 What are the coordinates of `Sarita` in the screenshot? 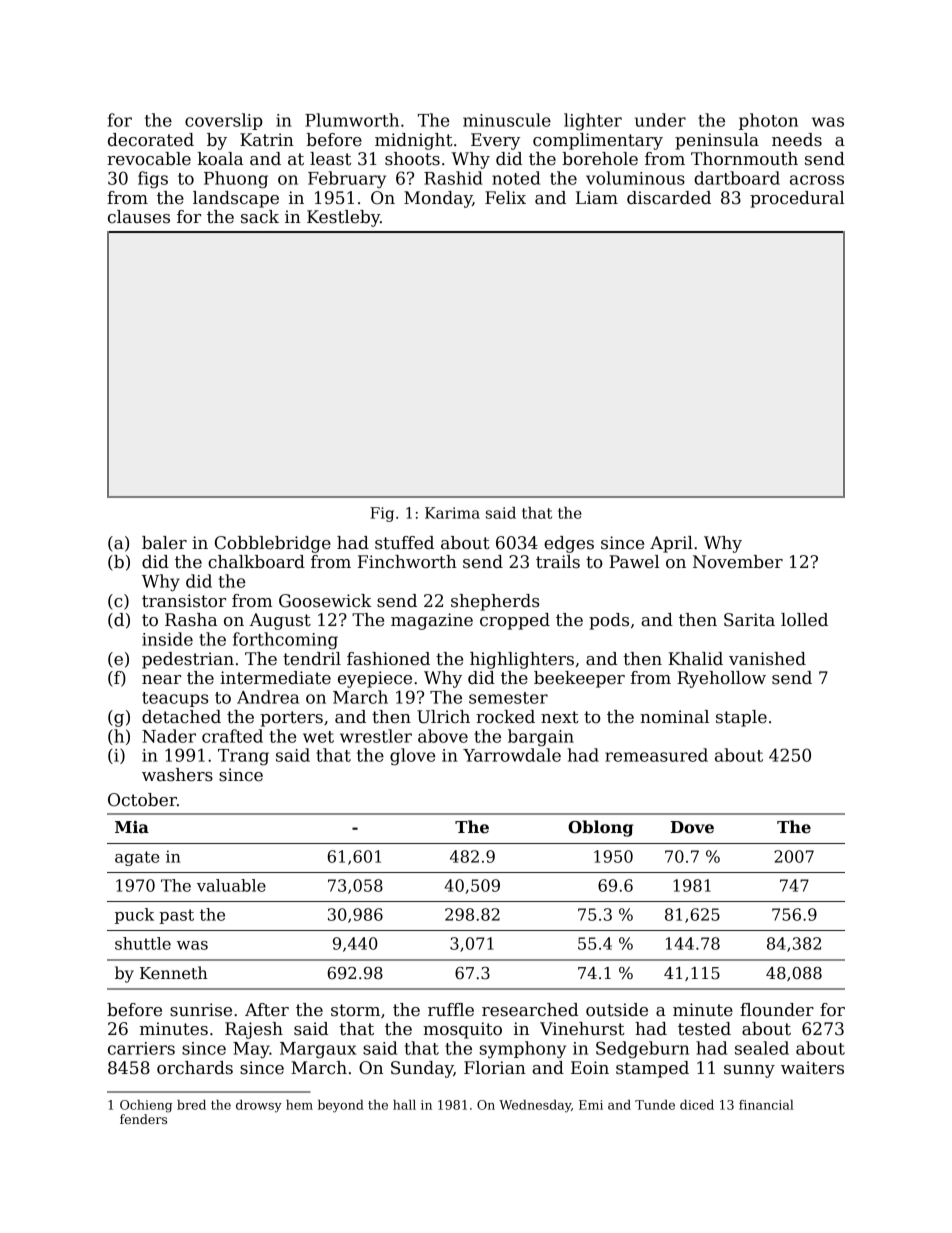 It's located at (749, 620).
